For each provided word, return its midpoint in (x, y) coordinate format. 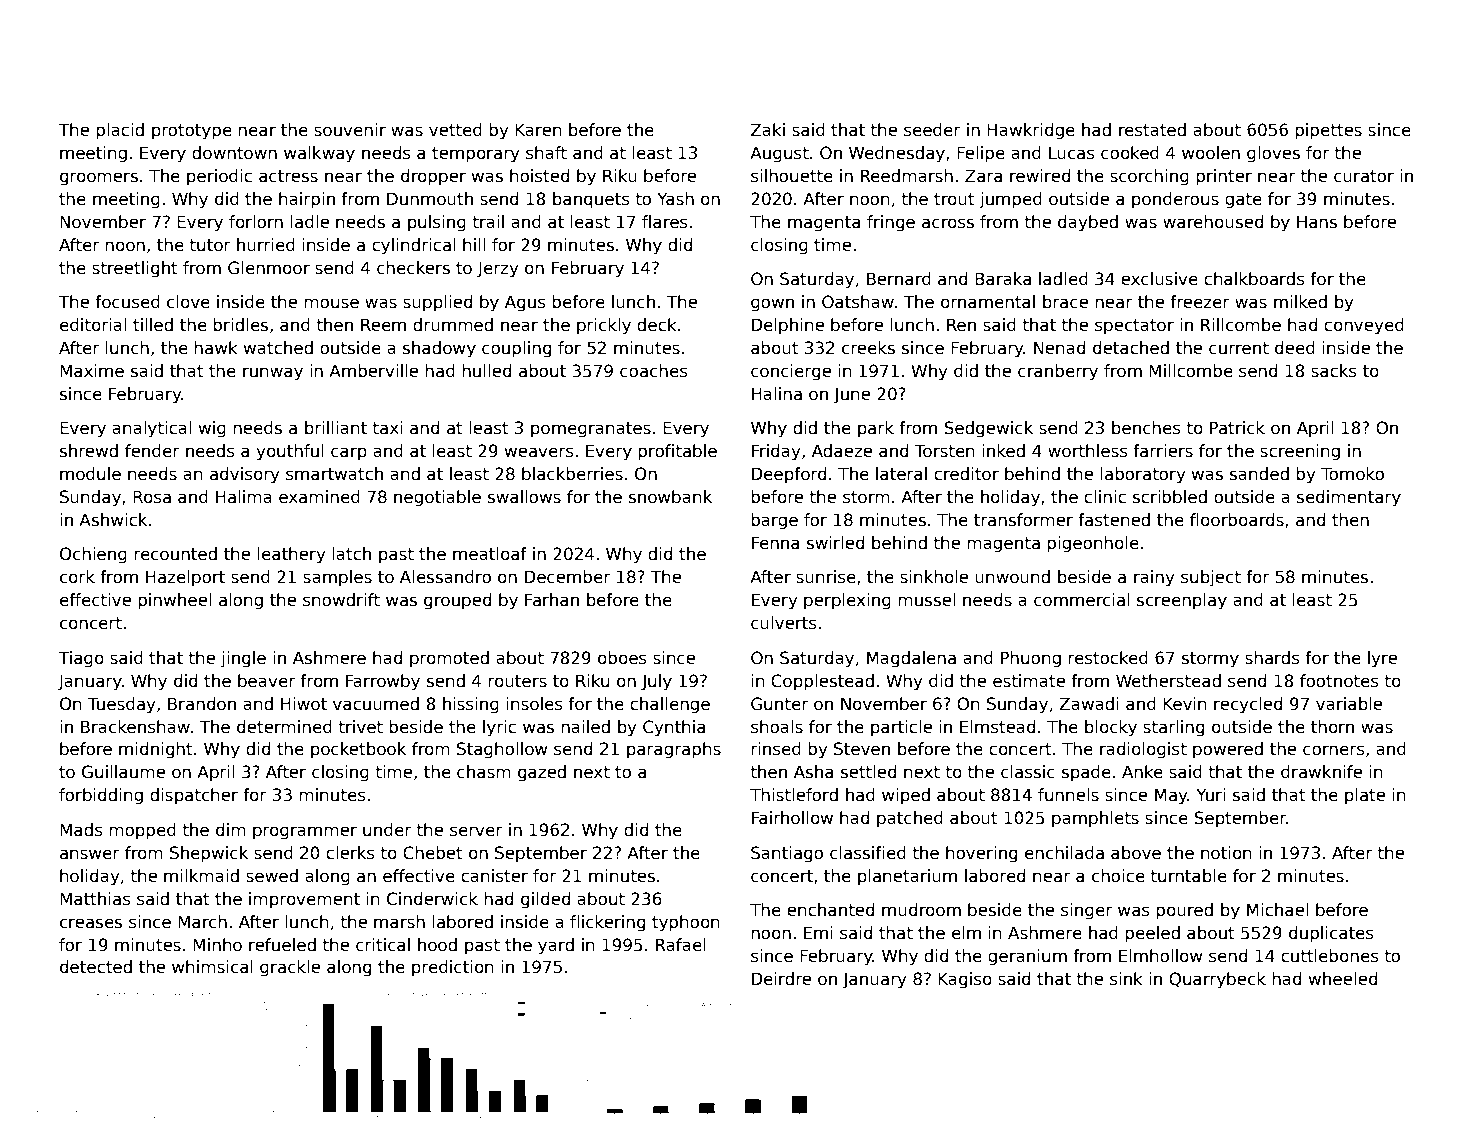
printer (1224, 177)
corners (1334, 750)
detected (96, 967)
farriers (1163, 451)
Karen (538, 130)
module (90, 474)
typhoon (686, 923)
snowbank (670, 497)
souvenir (350, 130)
